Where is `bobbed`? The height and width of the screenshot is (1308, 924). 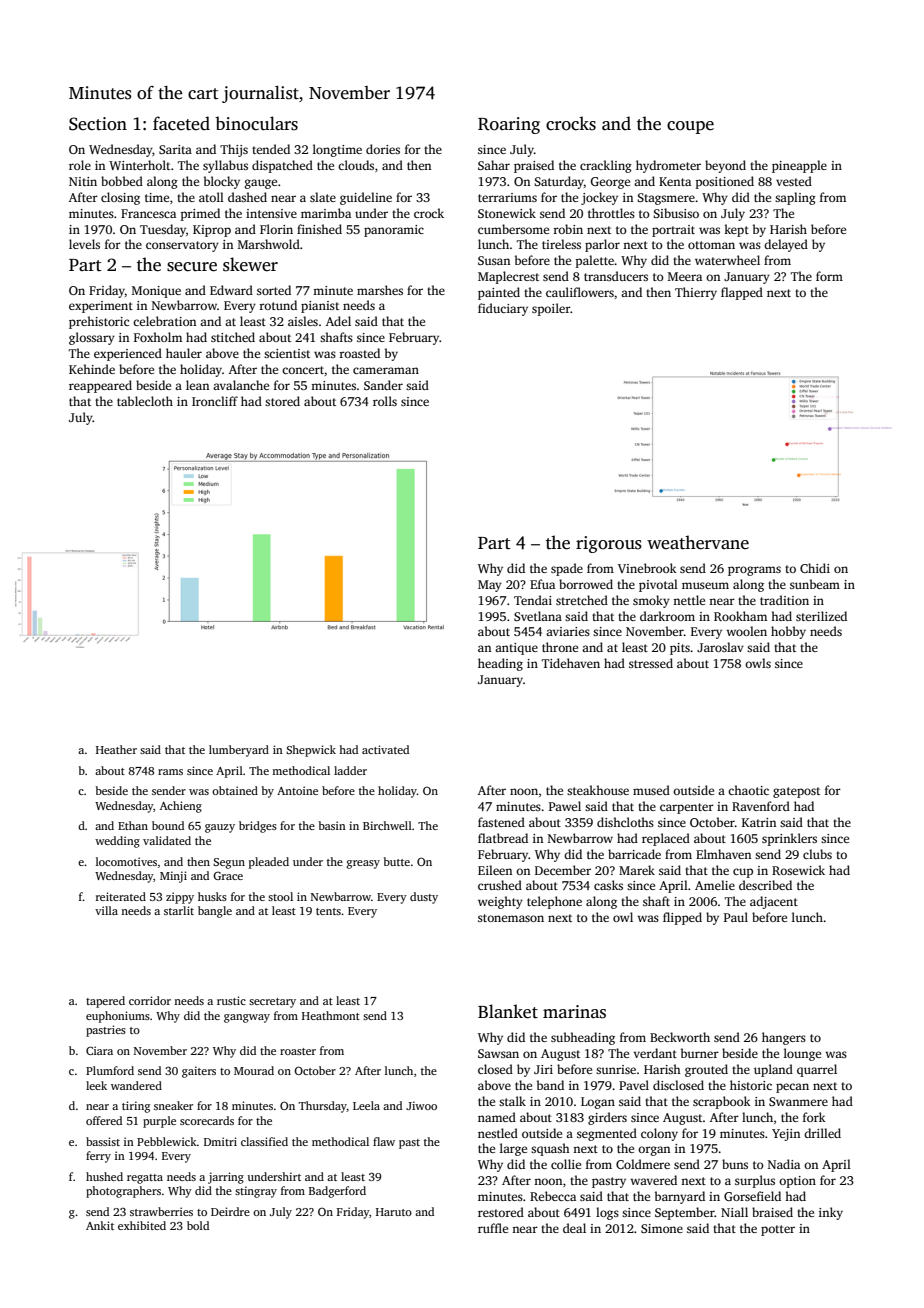
bobbed is located at coordinates (122, 181).
